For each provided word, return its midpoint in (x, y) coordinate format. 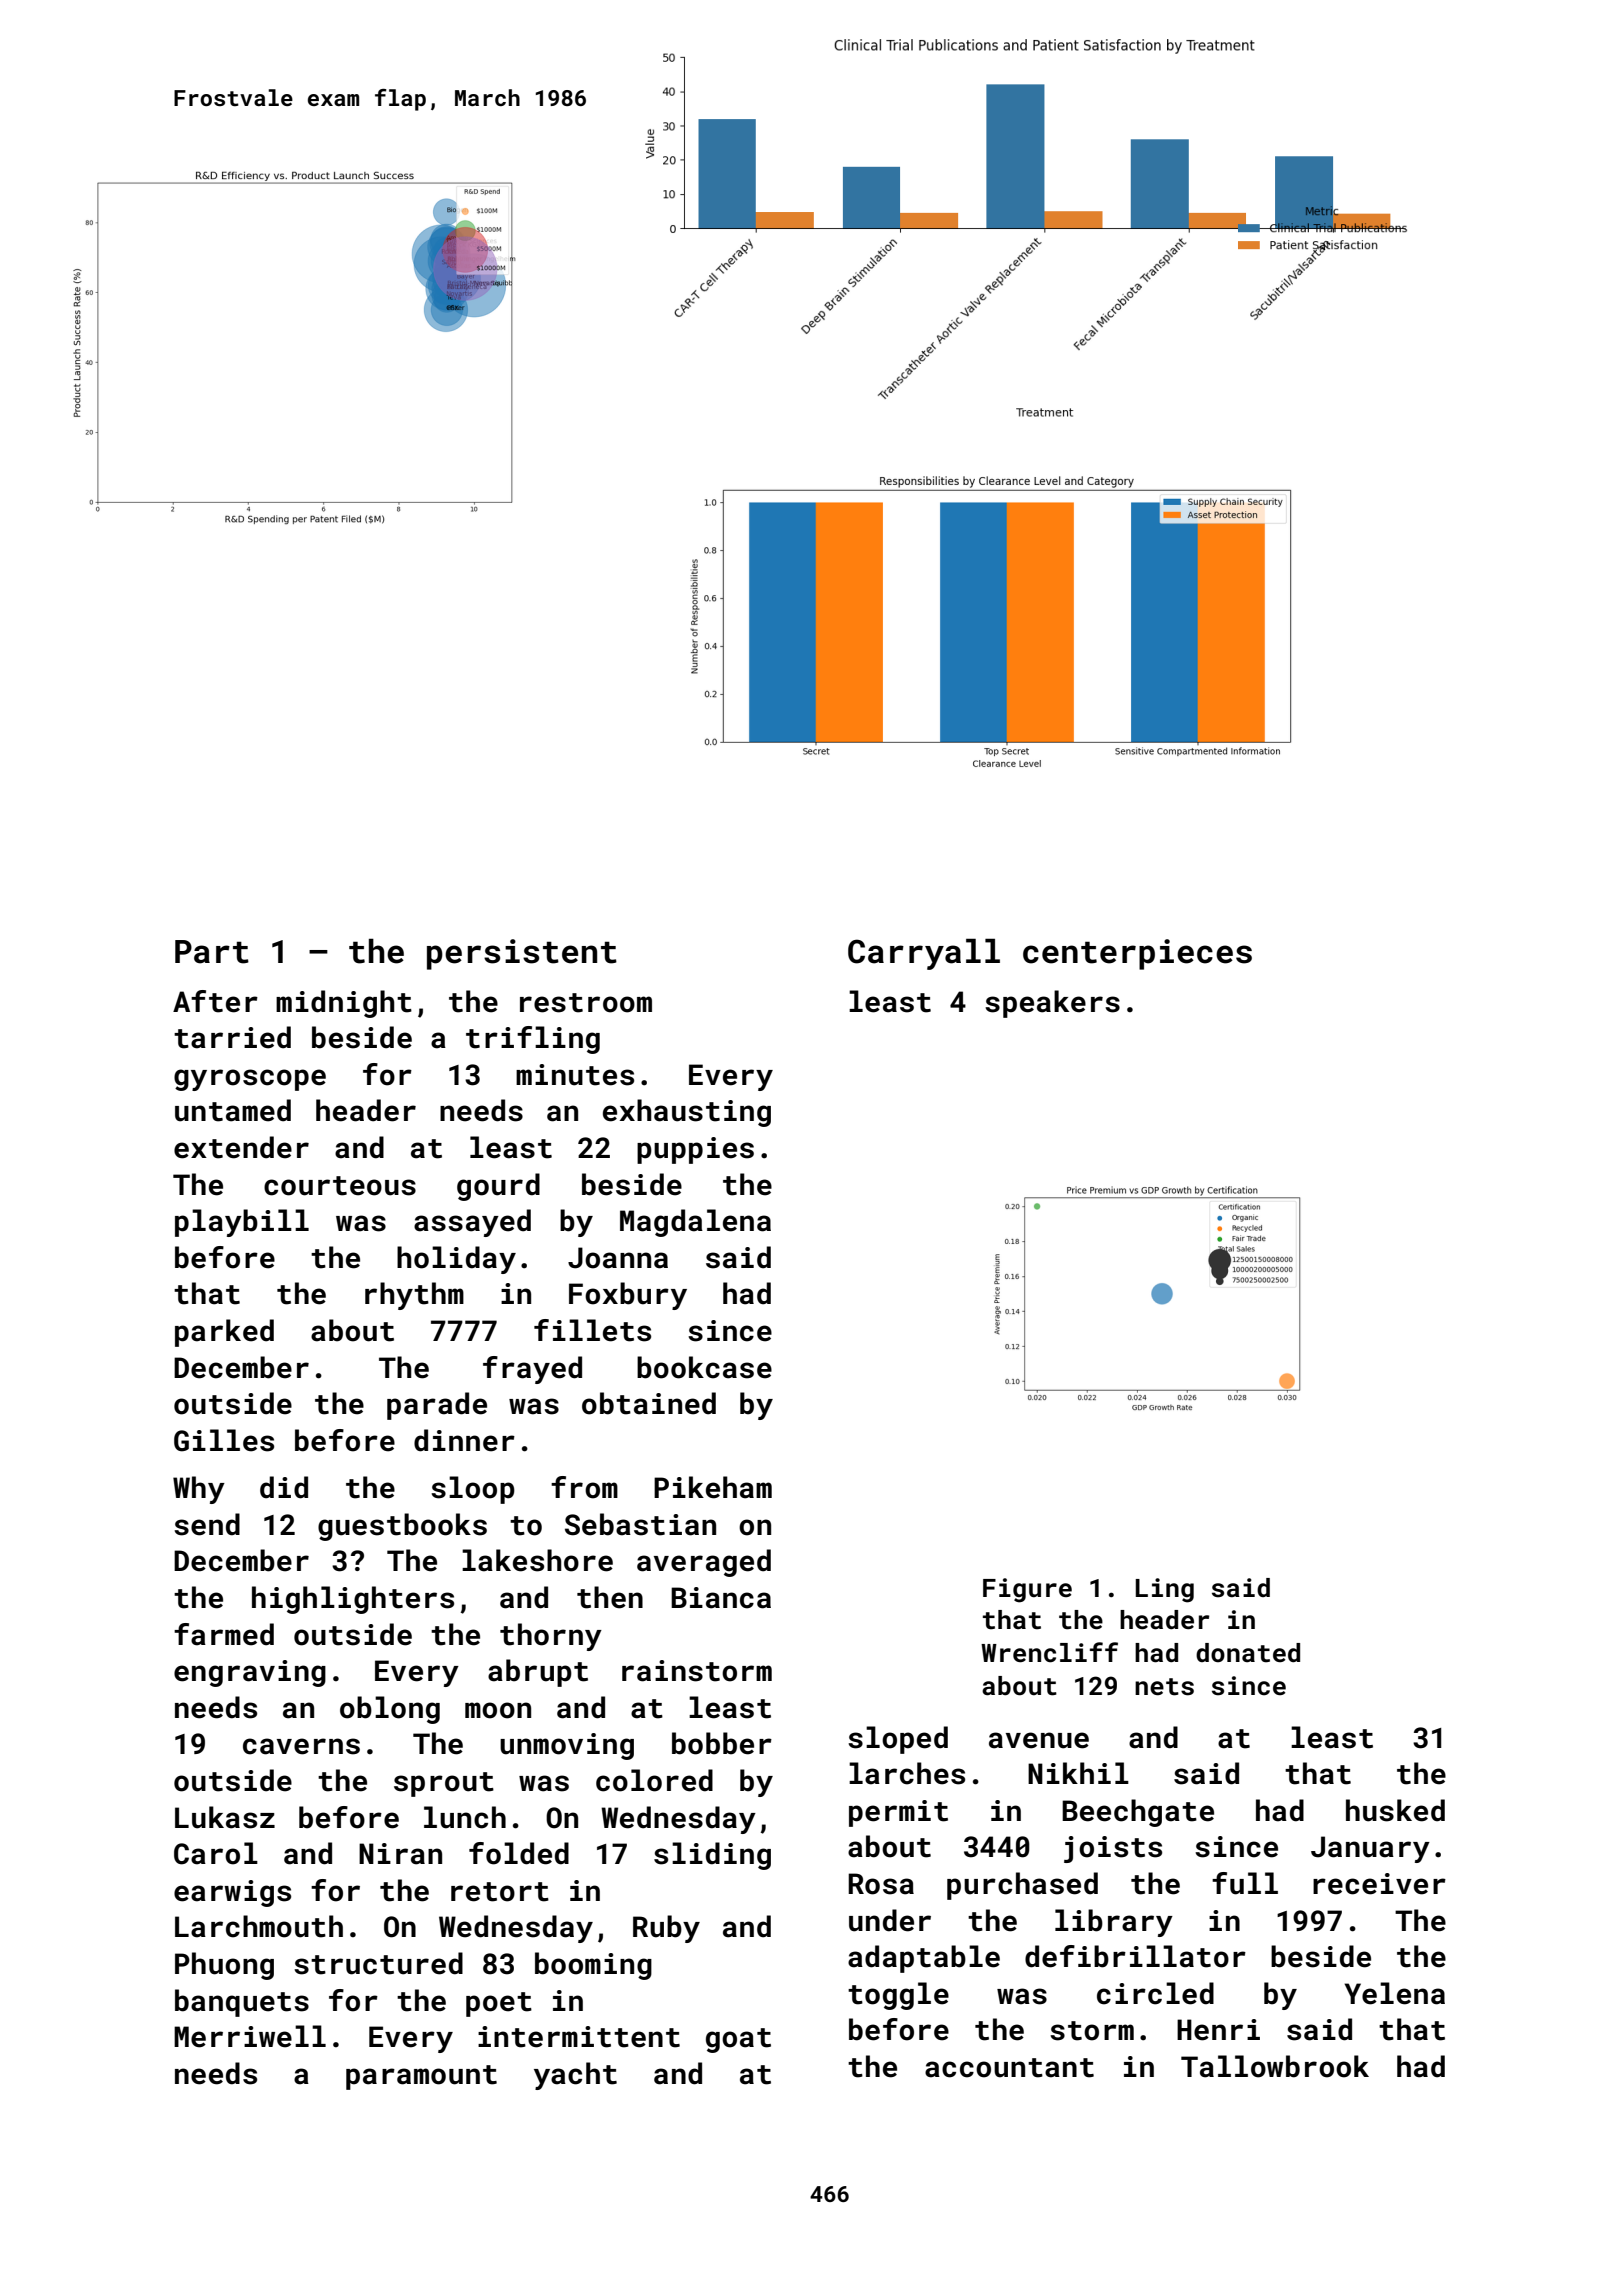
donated (1248, 1653)
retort (500, 1892)
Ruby (666, 1929)
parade (437, 1406)
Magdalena (695, 1223)
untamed (233, 1110)
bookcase (704, 1367)
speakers (1052, 1004)
